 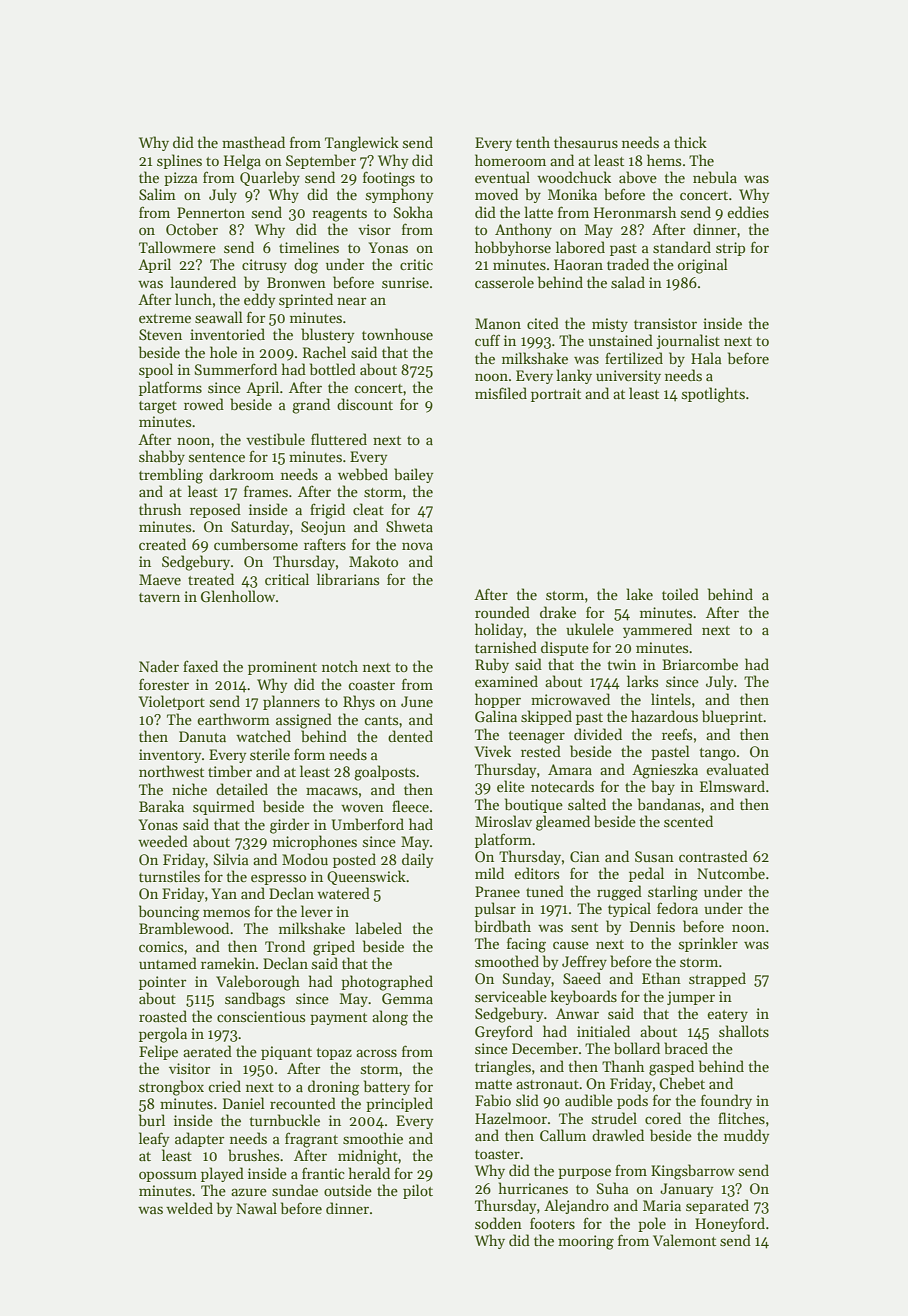 I want to click on toaster, so click(x=497, y=1154).
